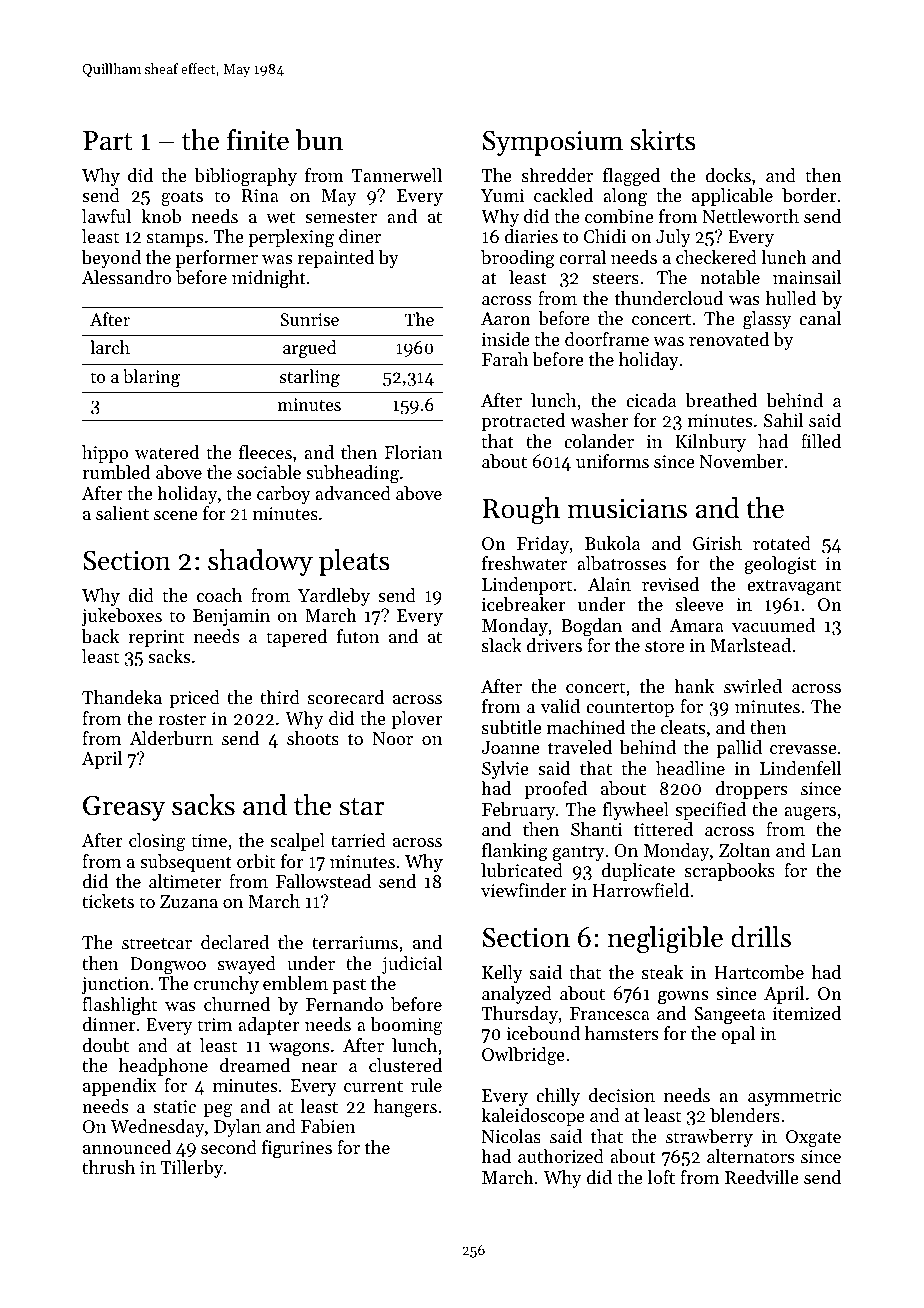  I want to click on Zuzana, so click(189, 901).
